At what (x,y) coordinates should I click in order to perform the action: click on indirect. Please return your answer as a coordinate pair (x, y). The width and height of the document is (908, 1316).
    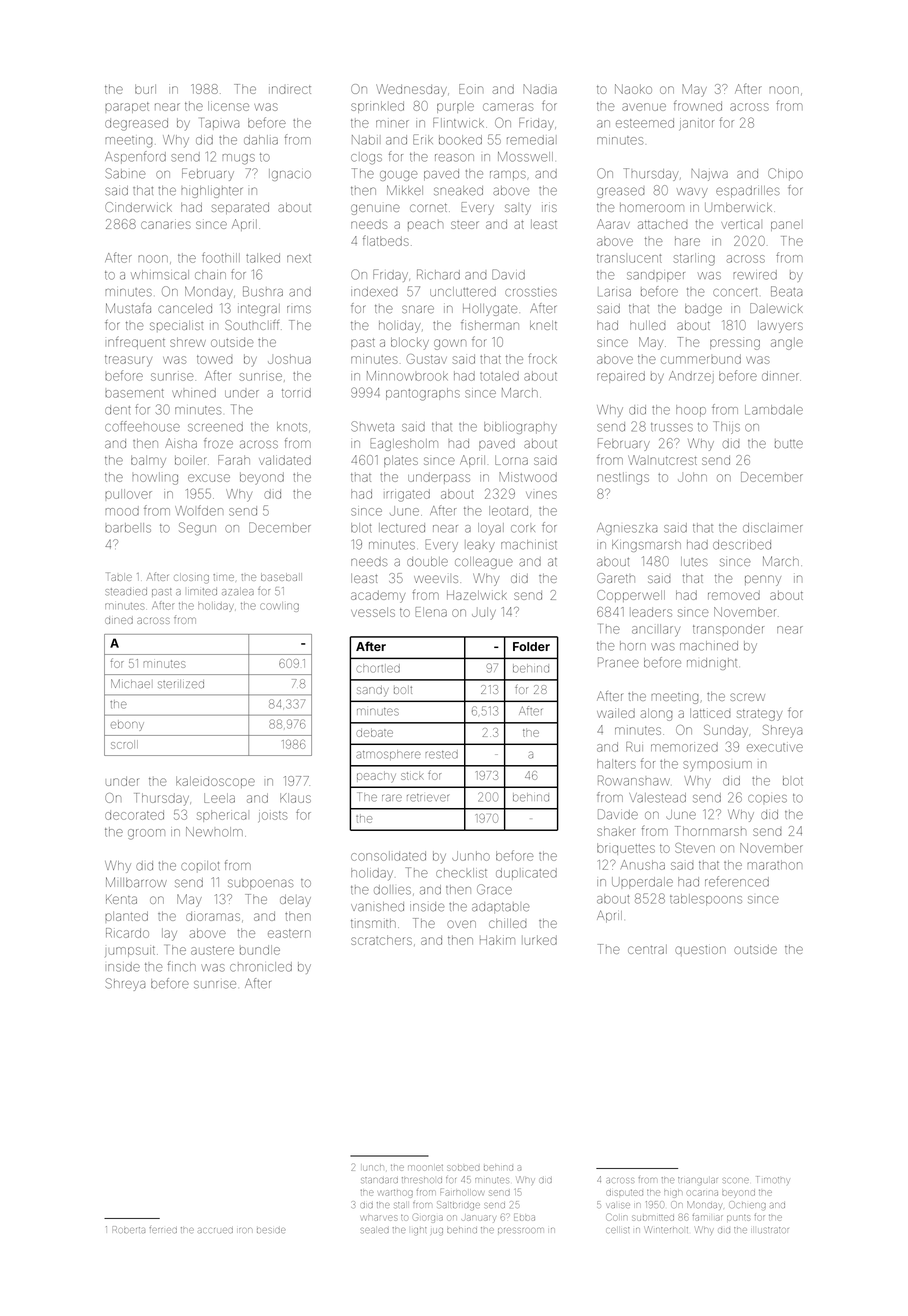
    Looking at the image, I should click on (290, 90).
